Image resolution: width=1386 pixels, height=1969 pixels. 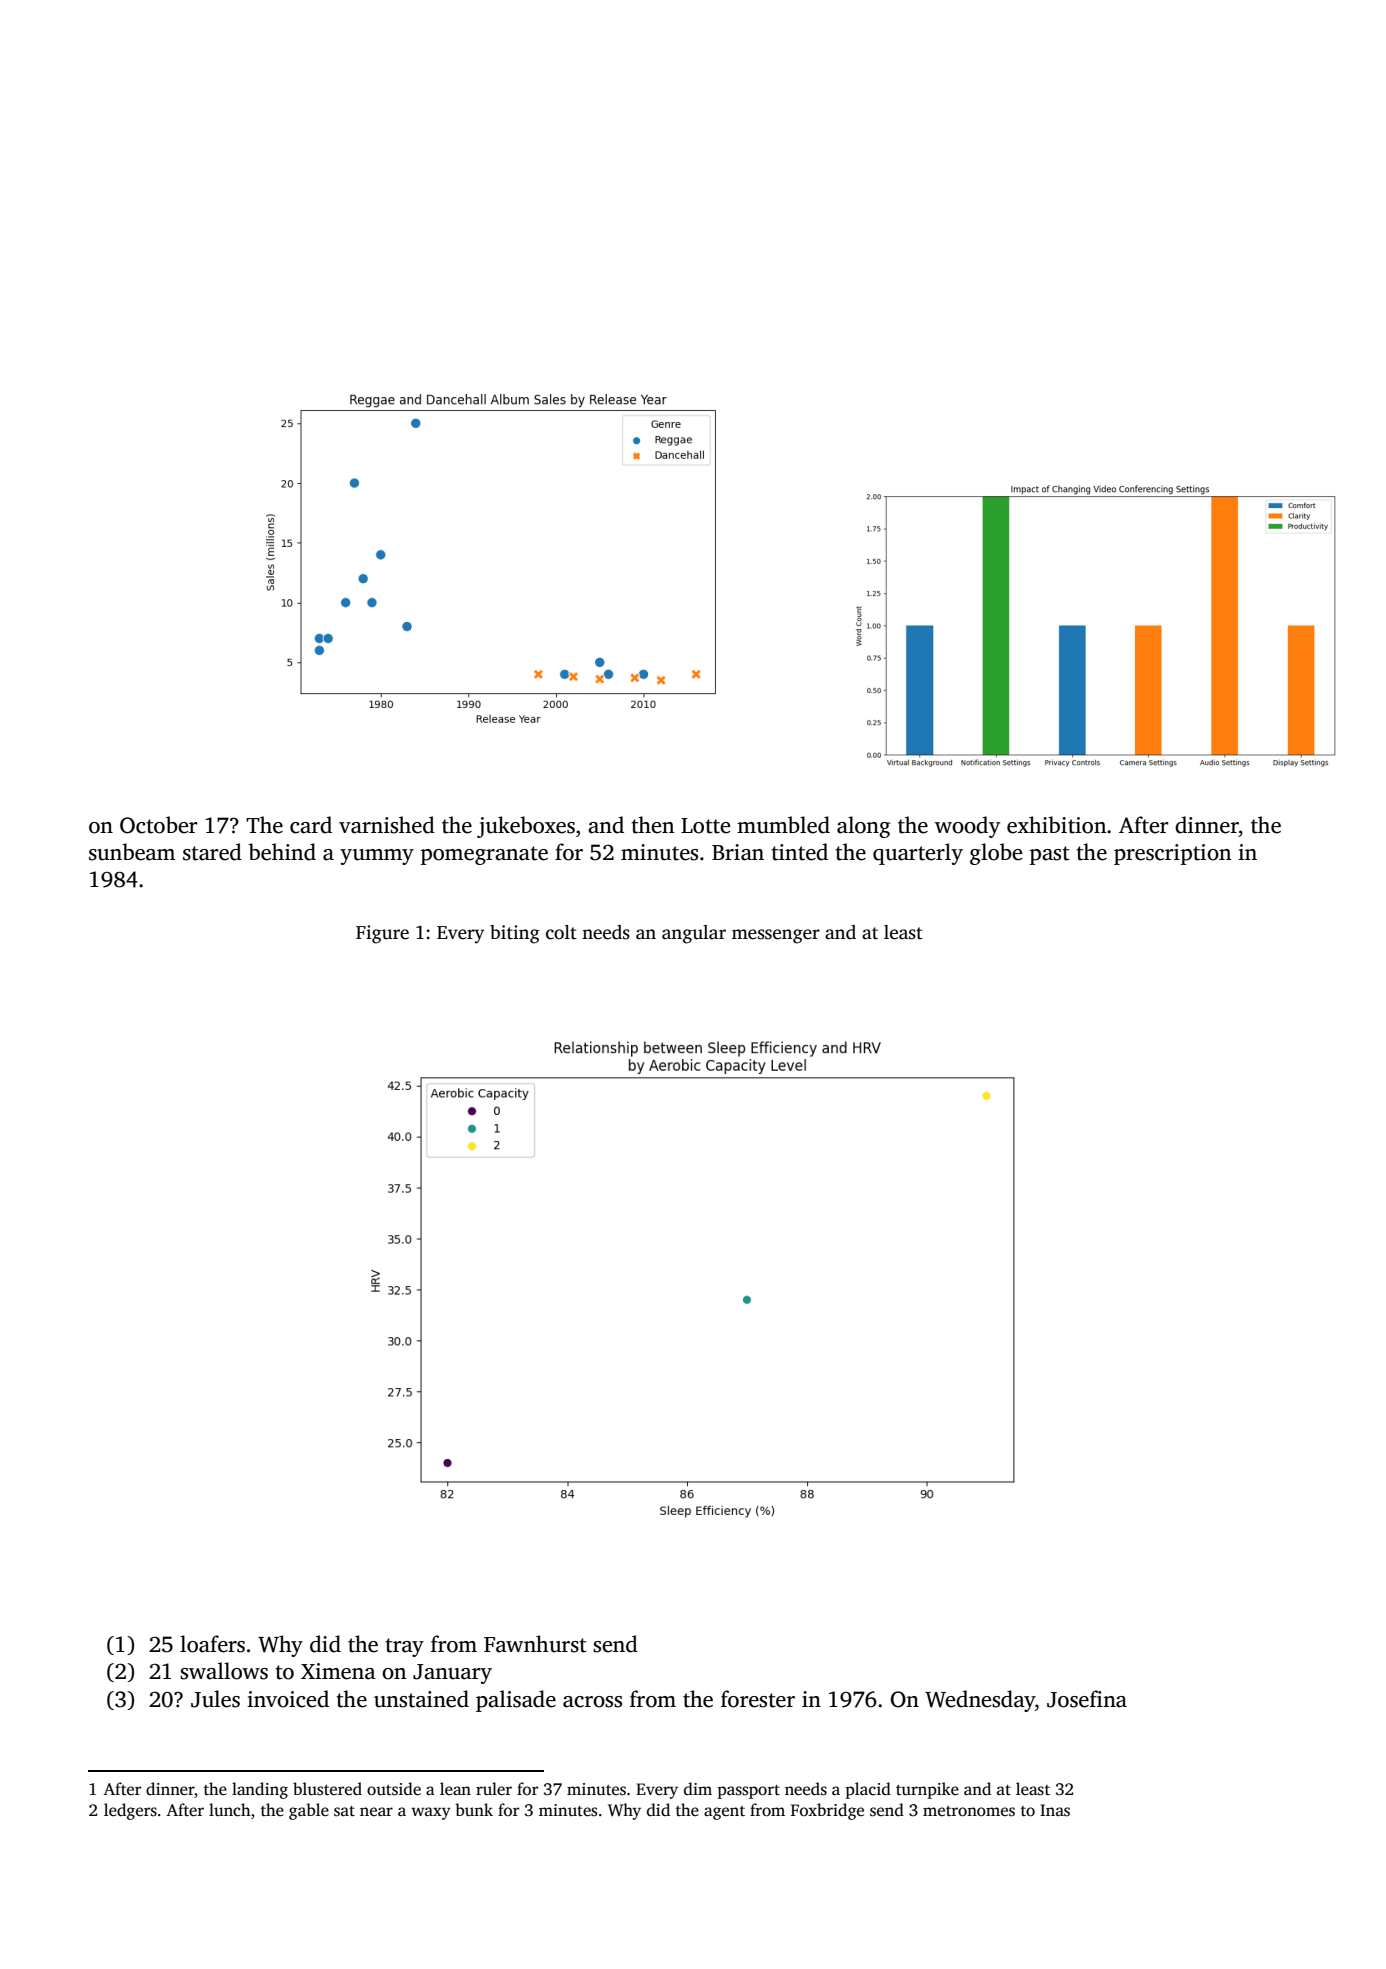 I want to click on Josefina, so click(x=1087, y=1699).
